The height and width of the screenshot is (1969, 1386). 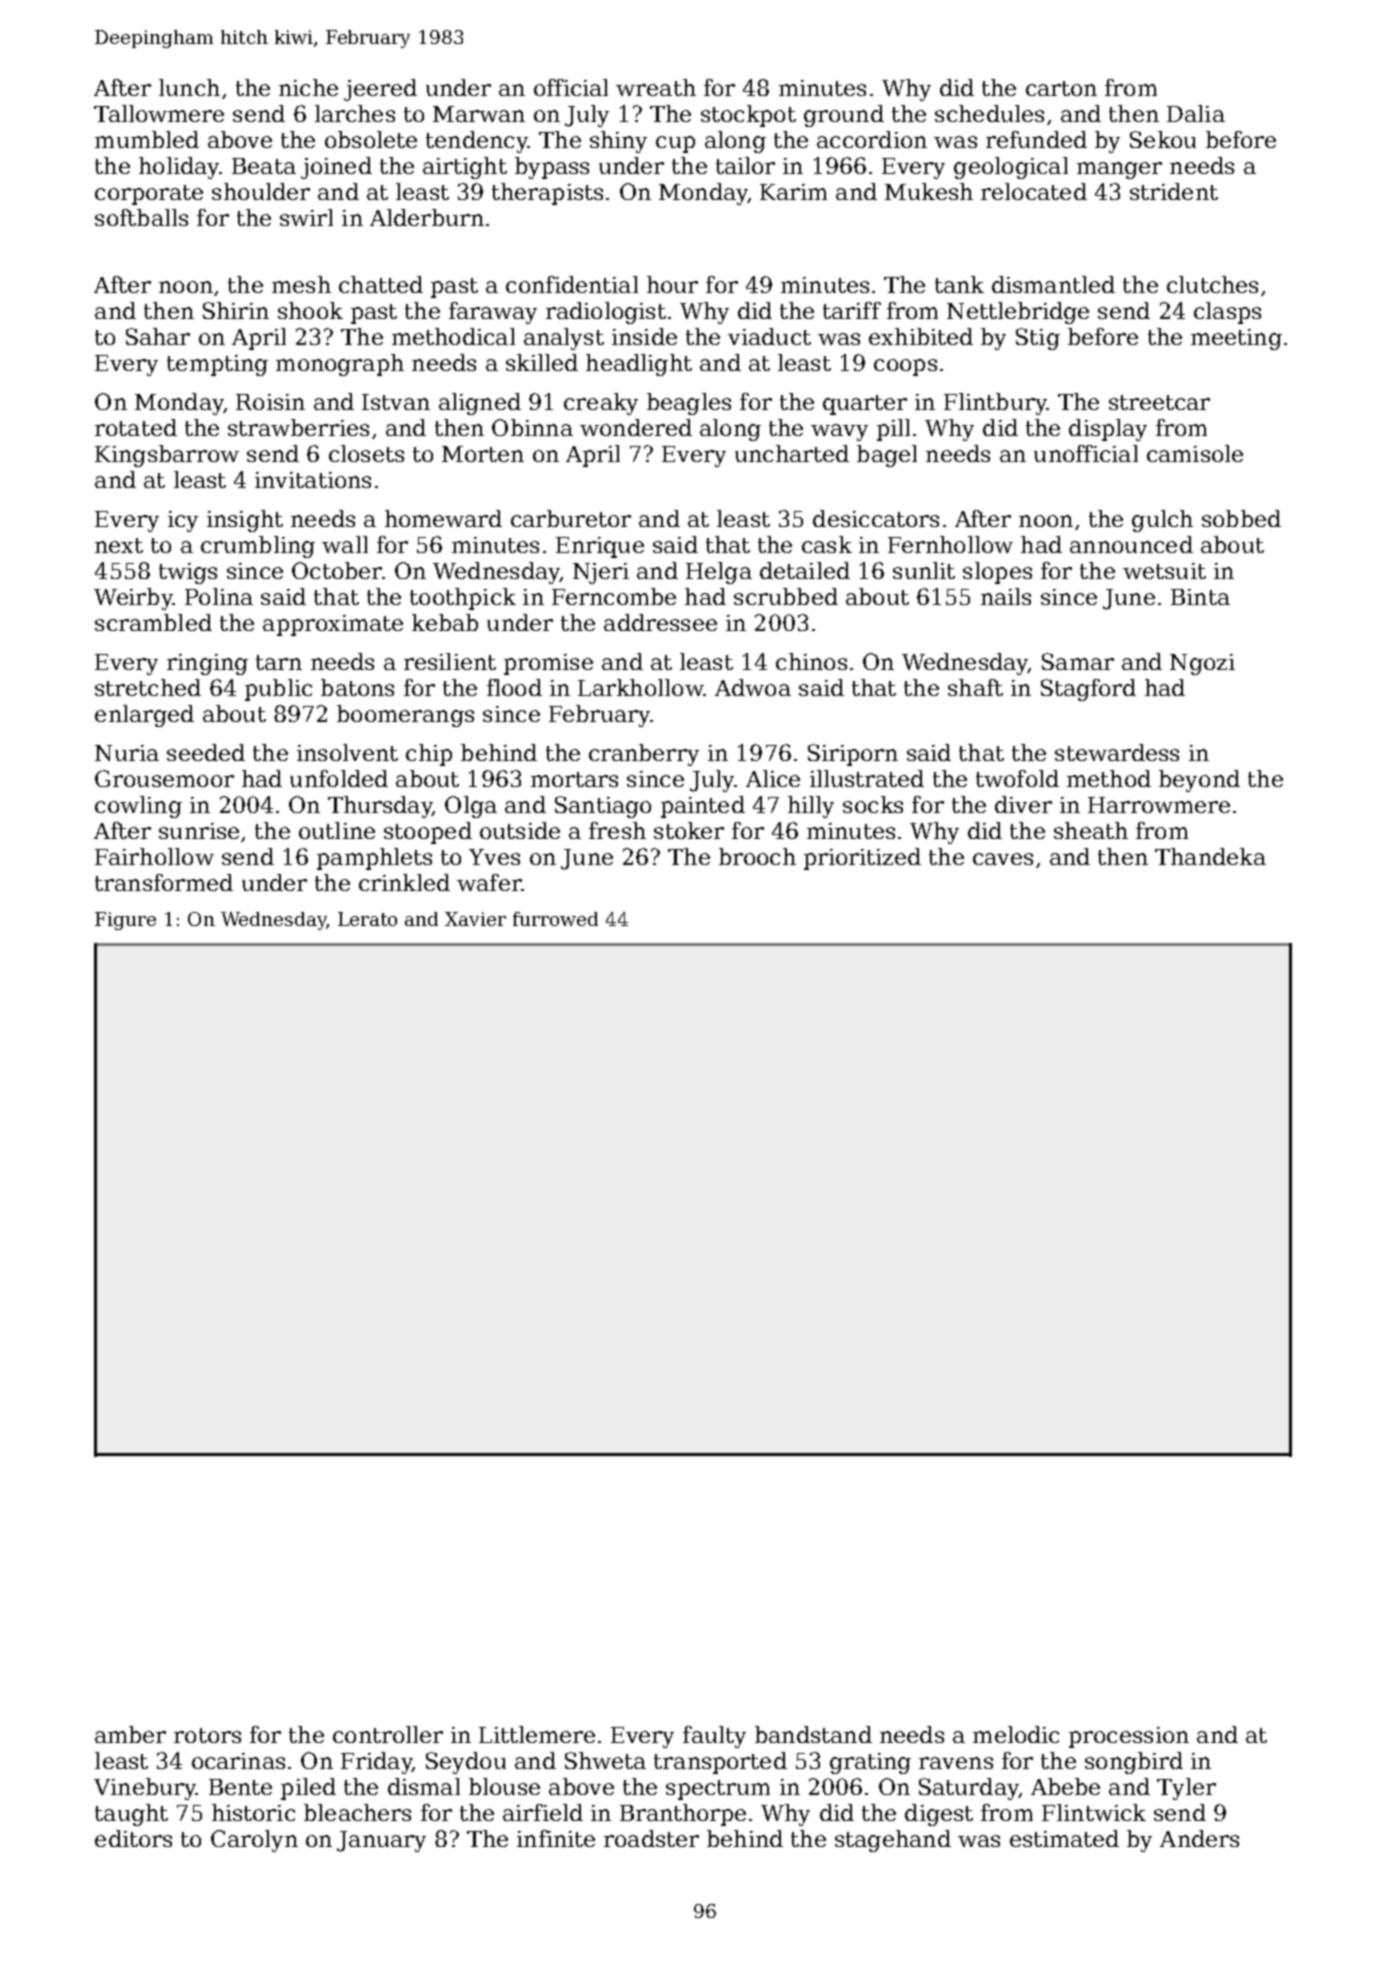 What do you see at coordinates (719, 573) in the screenshot?
I see `Helga` at bounding box center [719, 573].
